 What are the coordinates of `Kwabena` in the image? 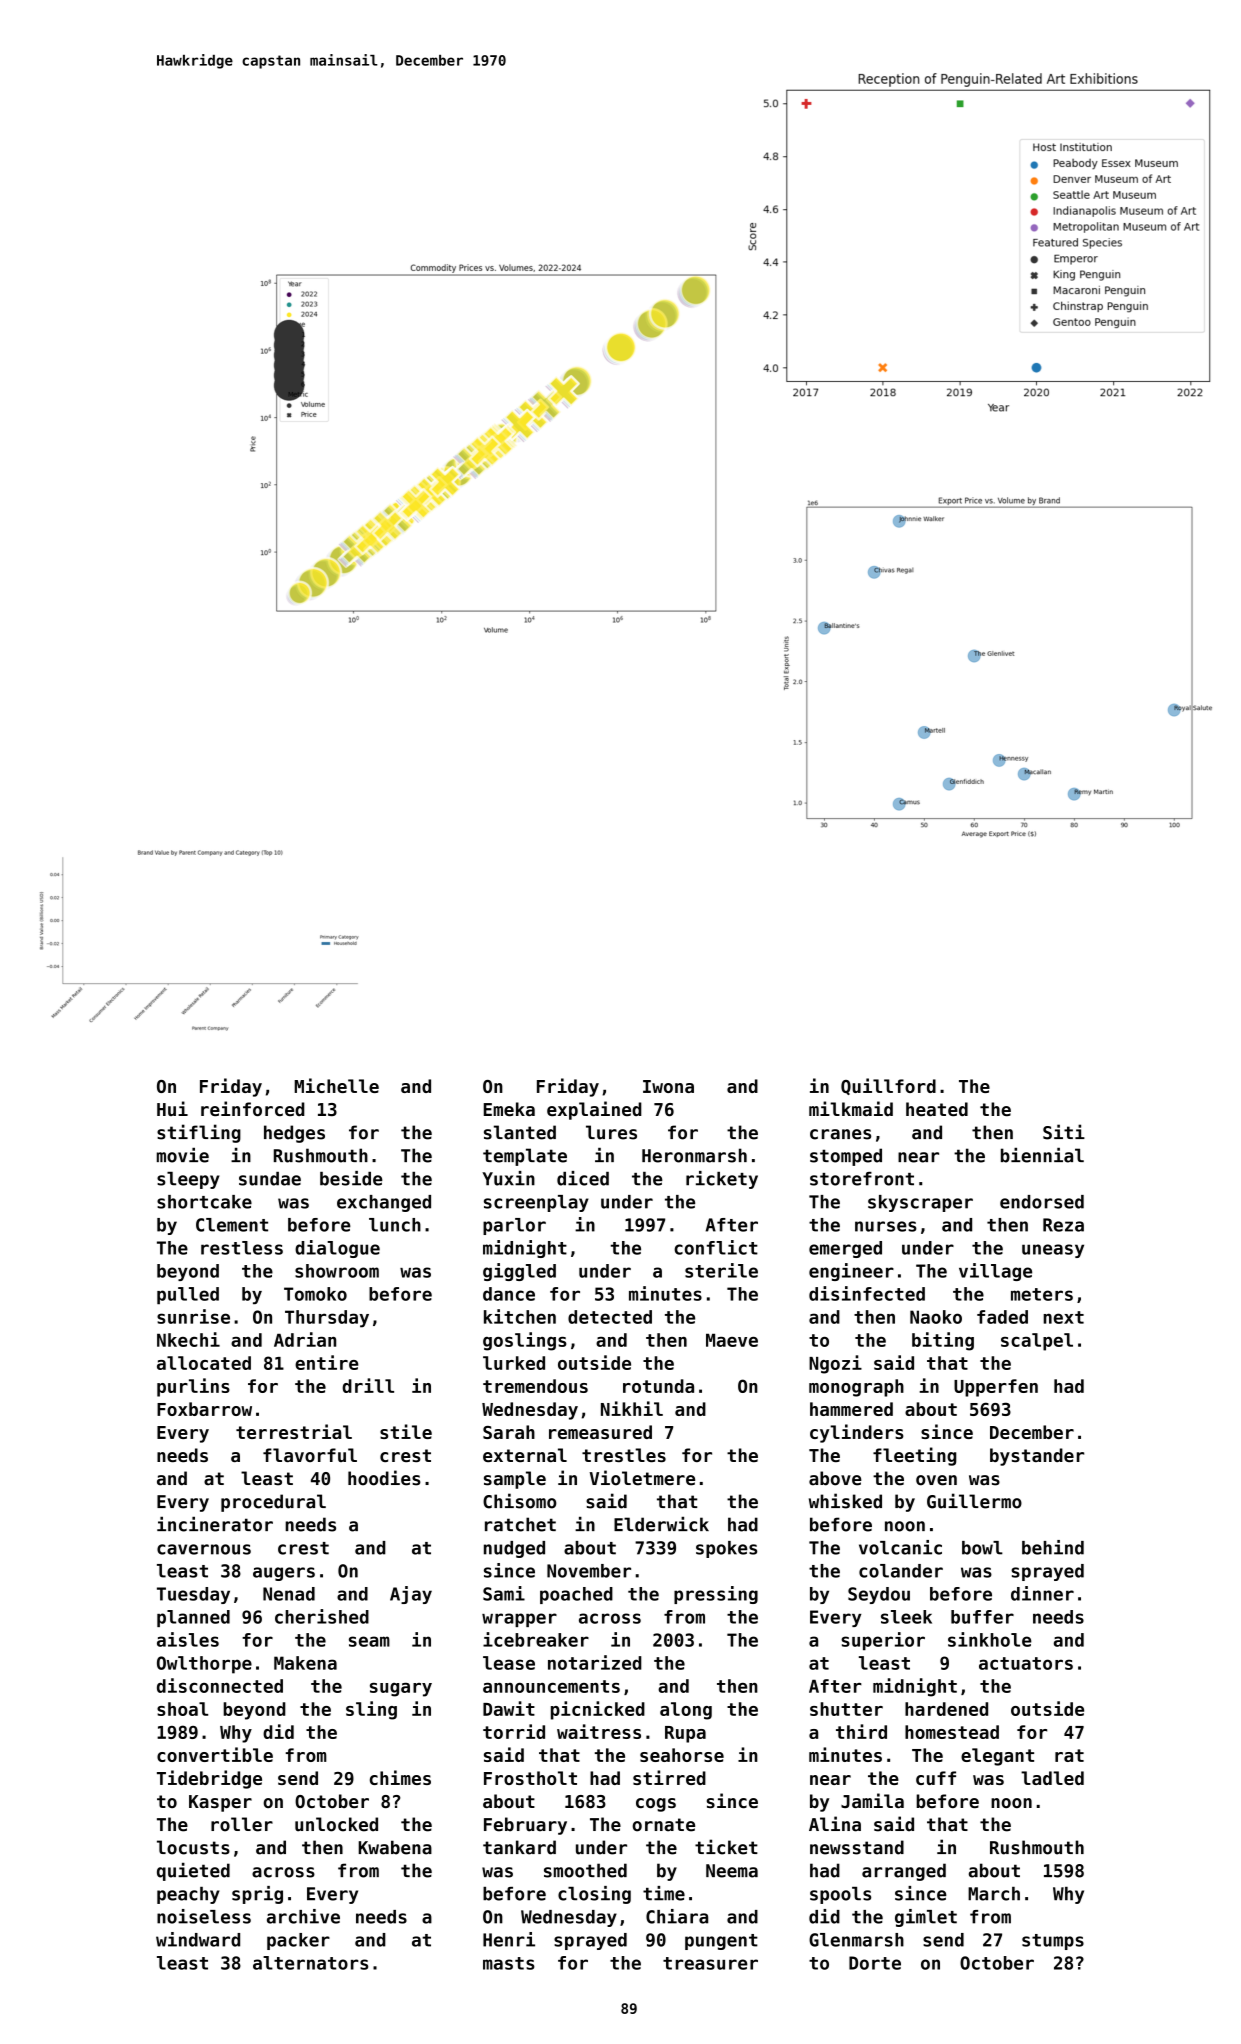 It's located at (395, 1847).
